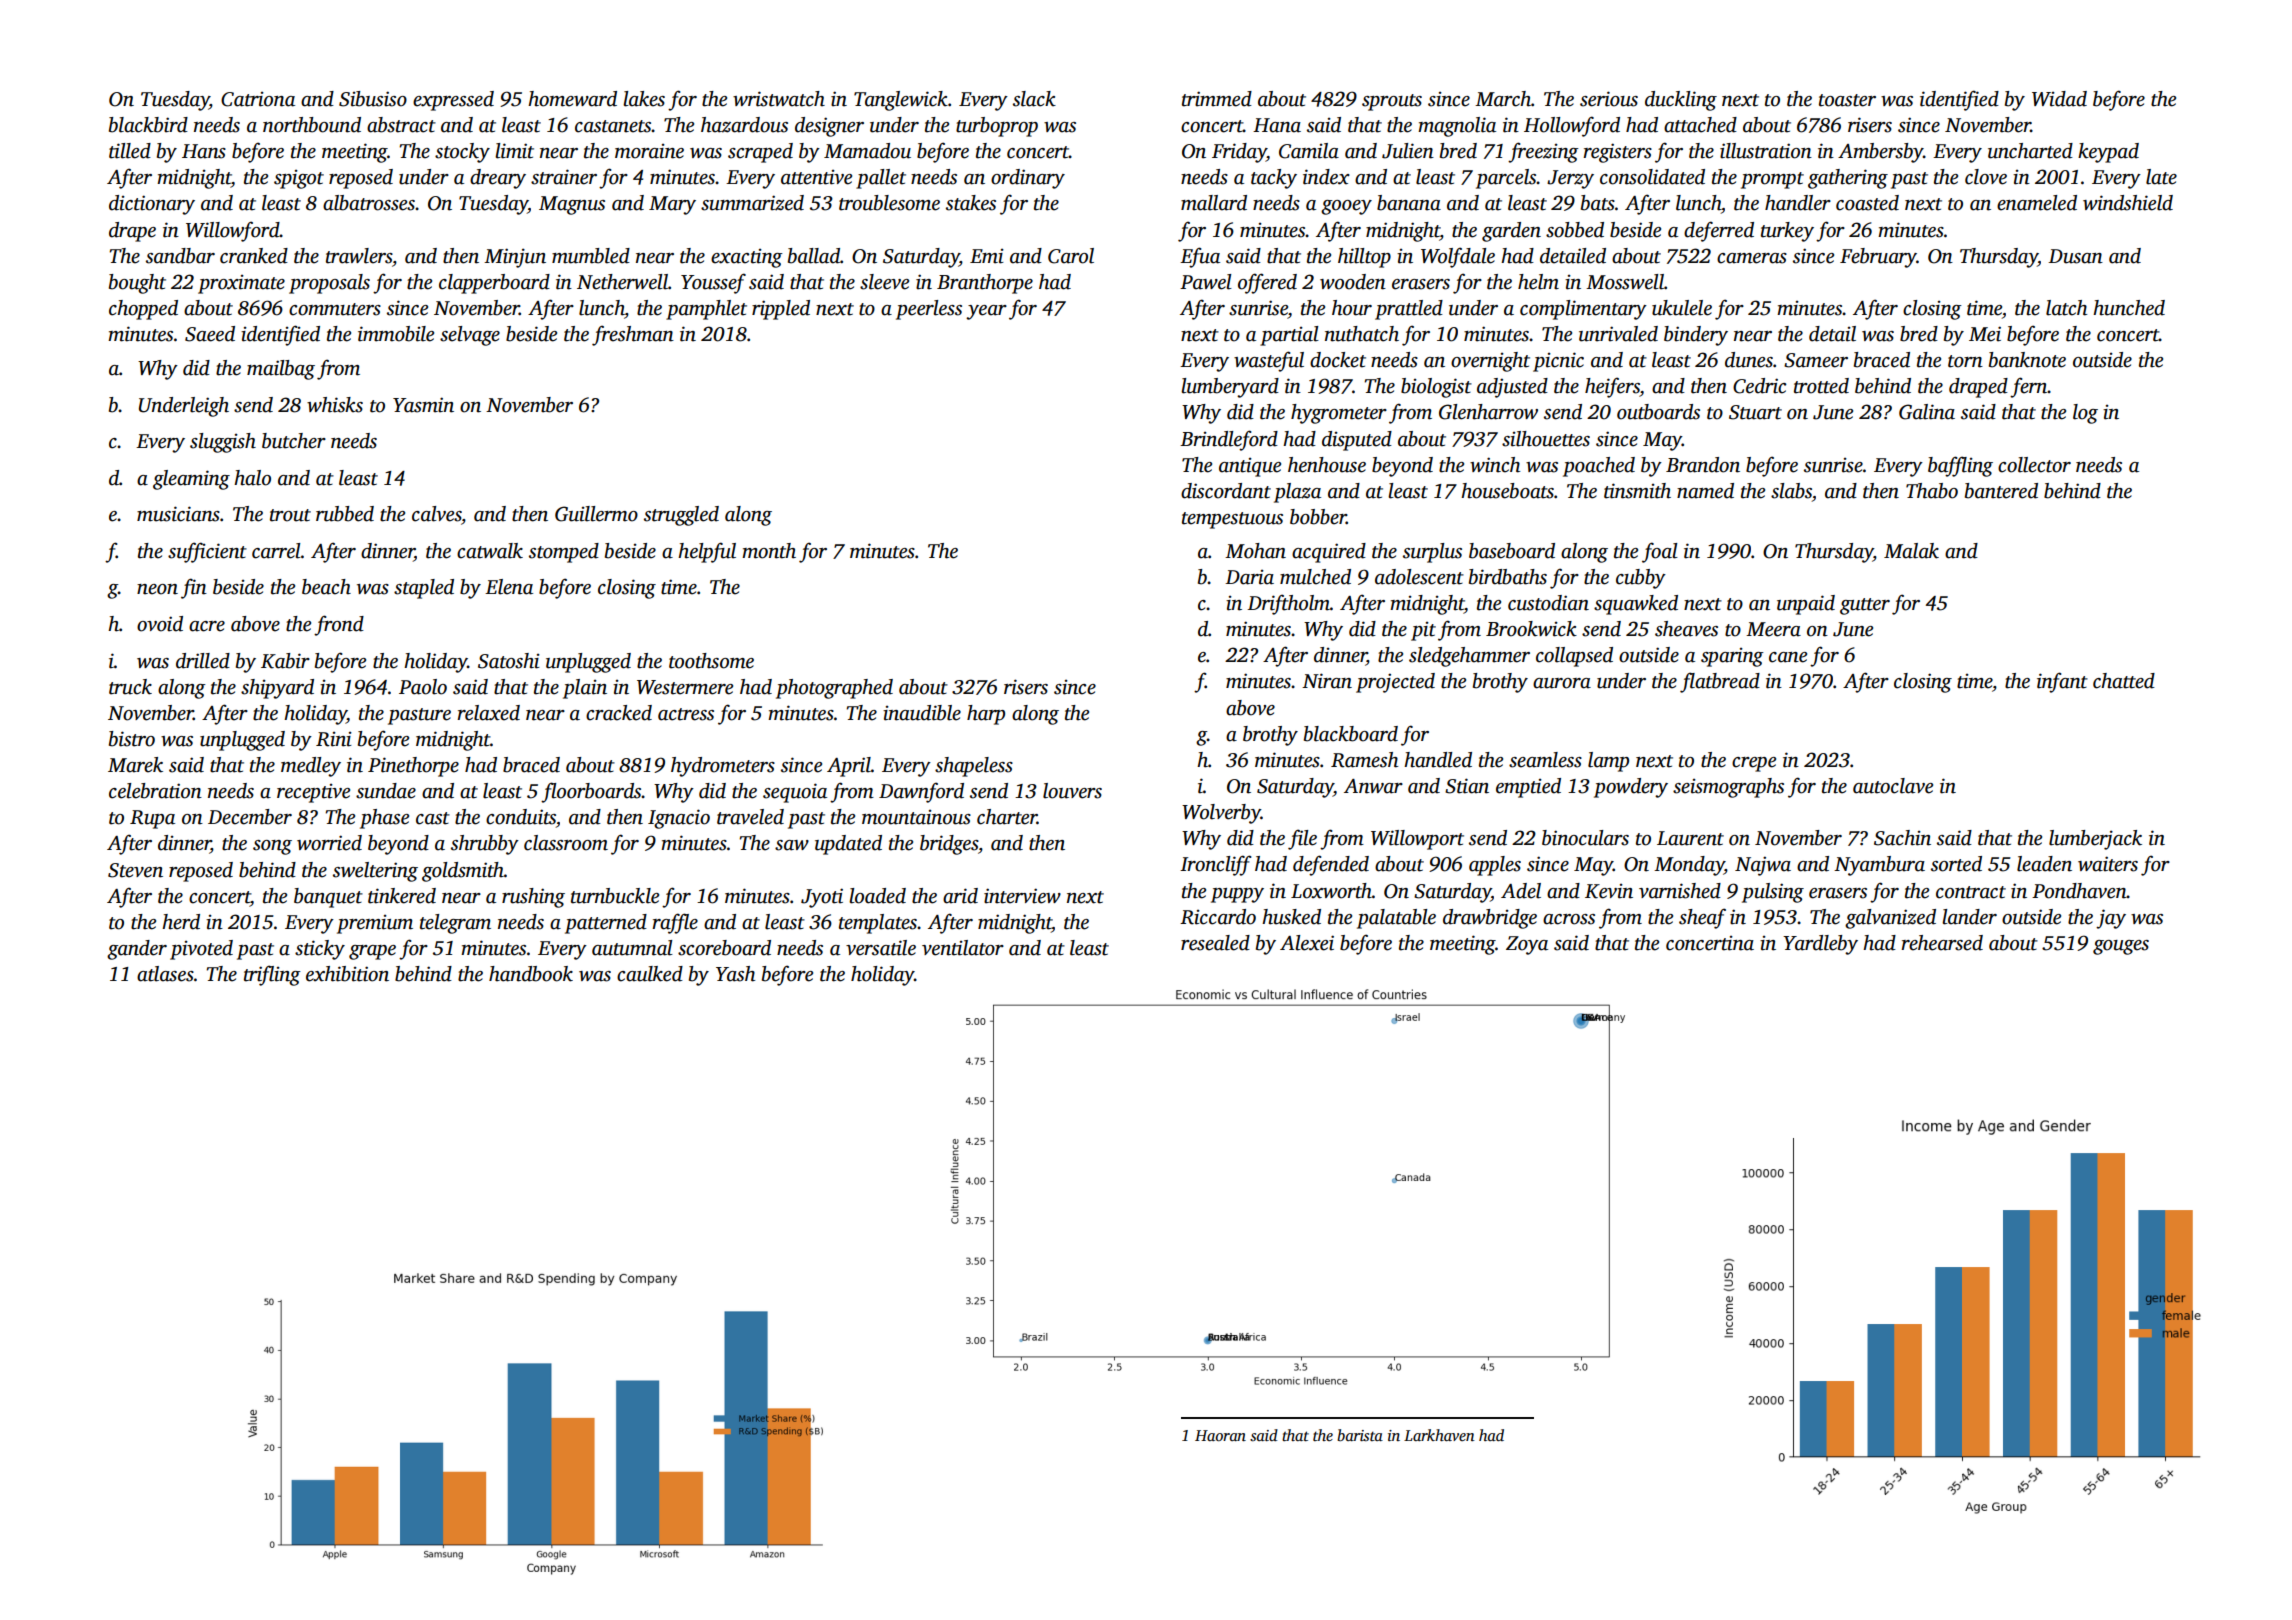  What do you see at coordinates (1220, 1435) in the screenshot?
I see `Haoran` at bounding box center [1220, 1435].
